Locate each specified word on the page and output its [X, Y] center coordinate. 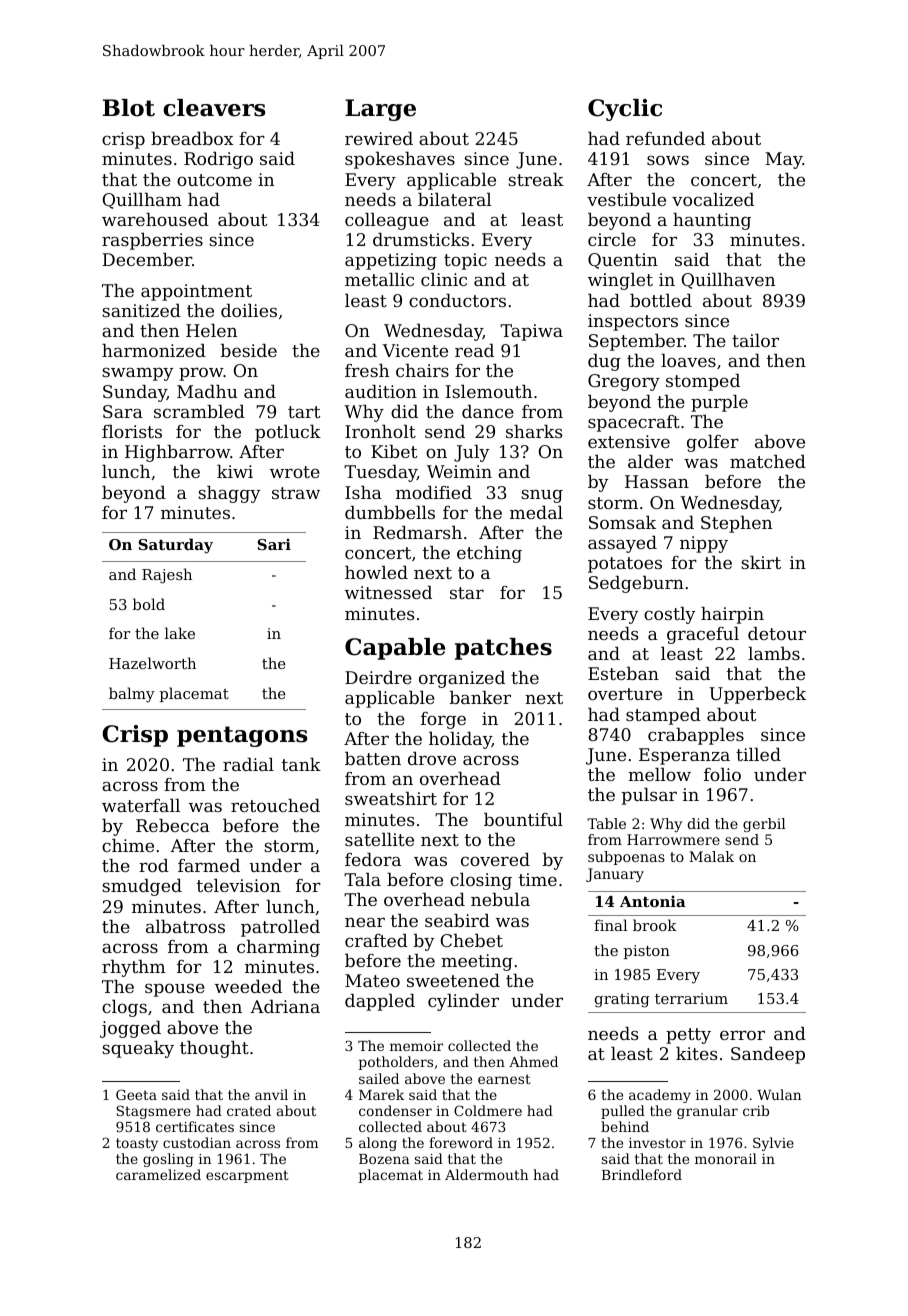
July [471, 453]
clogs [124, 1008]
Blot [129, 108]
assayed [622, 544]
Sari [274, 544]
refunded [665, 138]
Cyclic [625, 110]
